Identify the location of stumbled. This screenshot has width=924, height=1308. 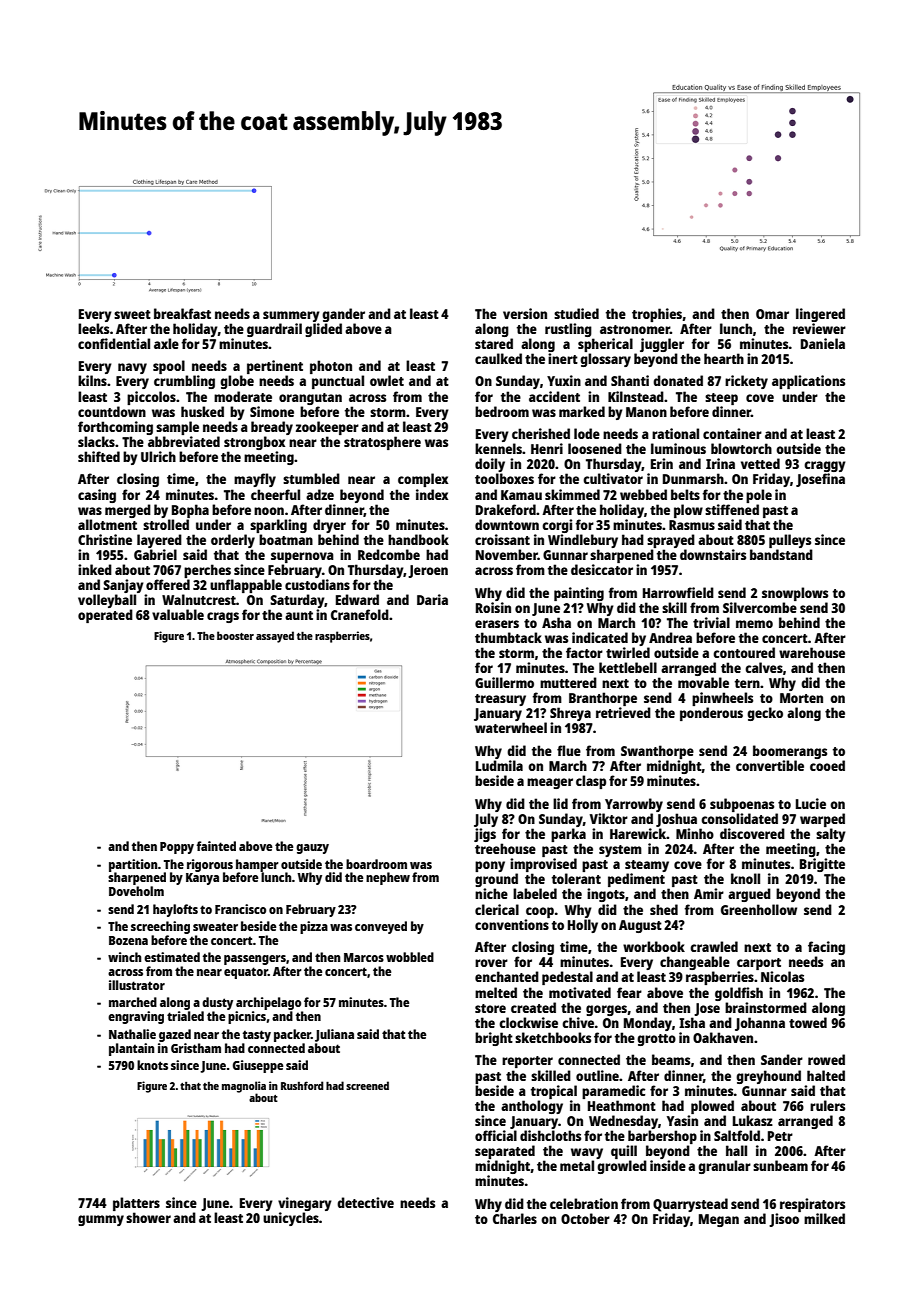
(311, 478).
